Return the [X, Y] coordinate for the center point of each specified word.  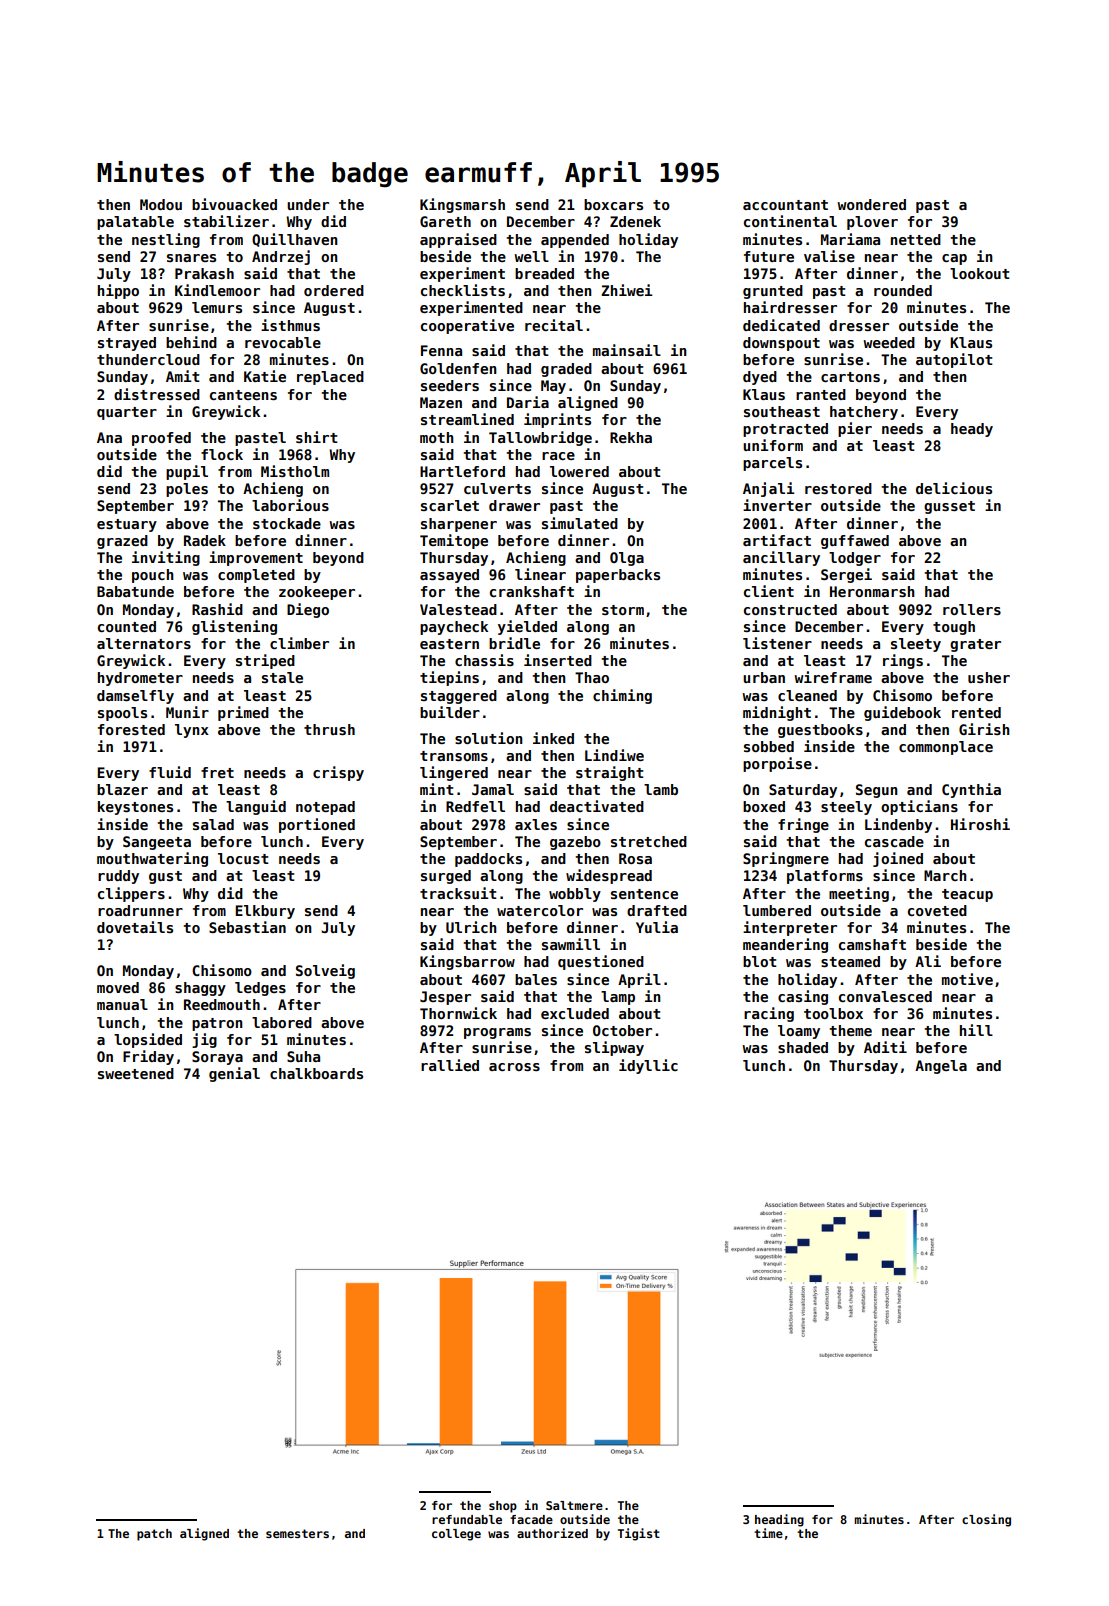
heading [779, 1520]
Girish [984, 729]
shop [503, 1507]
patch [154, 1535]
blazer [122, 789]
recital [554, 325]
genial [234, 1074]
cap [954, 259]
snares [191, 258]
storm [623, 610]
